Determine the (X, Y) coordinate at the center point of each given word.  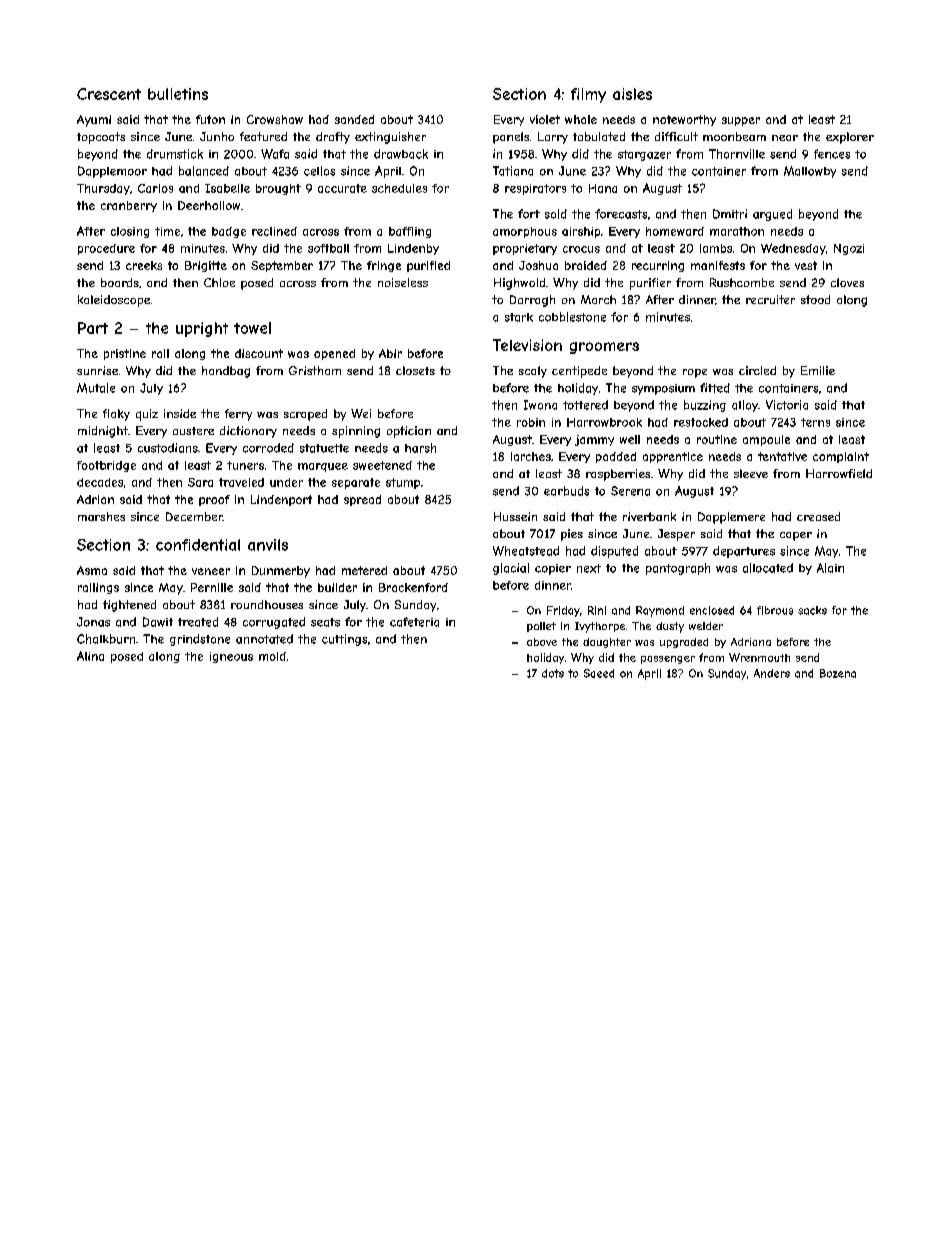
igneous (231, 657)
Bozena (838, 673)
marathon (737, 231)
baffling (410, 232)
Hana (603, 188)
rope (695, 373)
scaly (533, 372)
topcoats (101, 138)
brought (278, 189)
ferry (238, 415)
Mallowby (810, 172)
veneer (211, 571)
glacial (511, 569)
